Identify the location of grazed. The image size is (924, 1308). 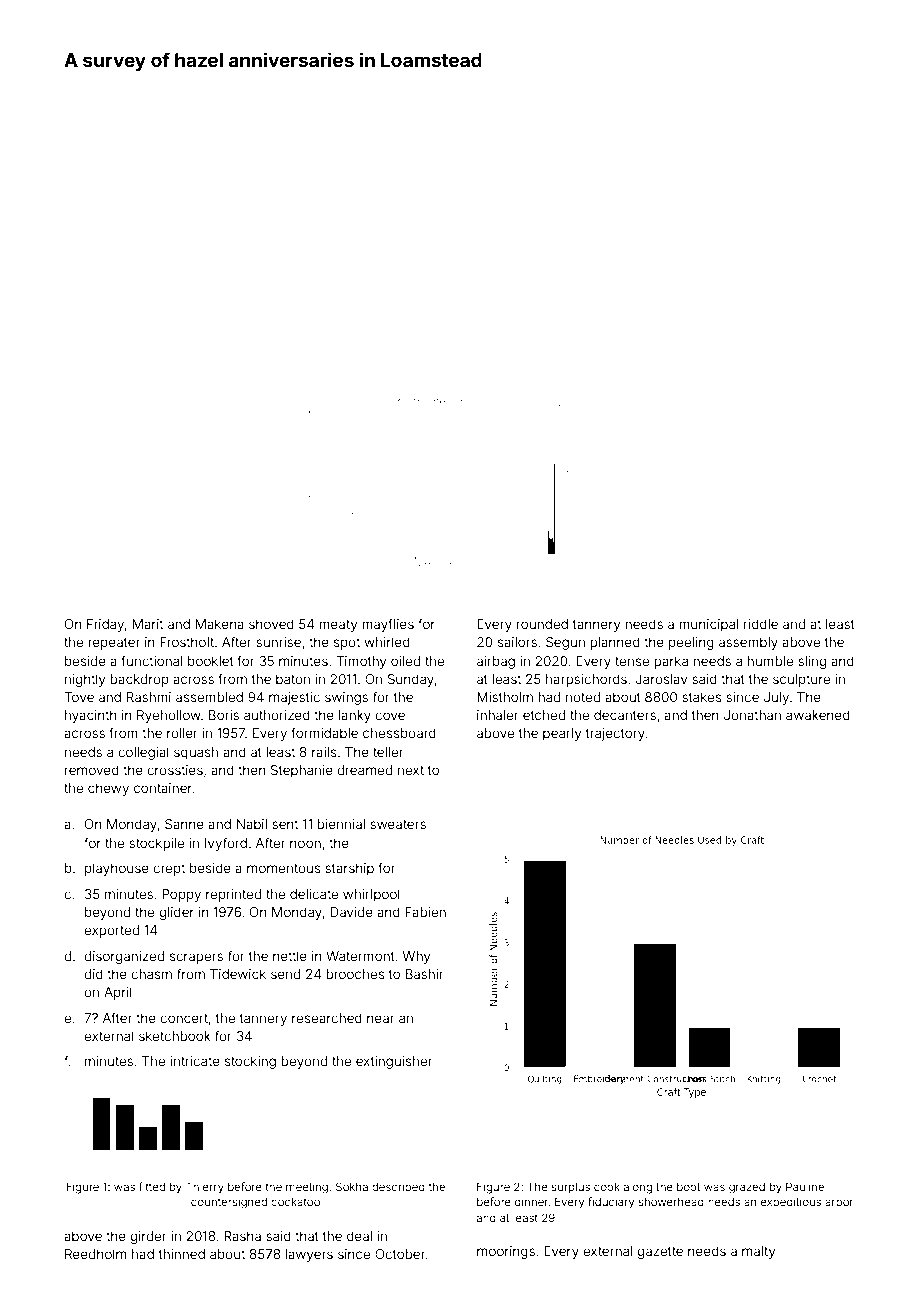
(747, 1188).
